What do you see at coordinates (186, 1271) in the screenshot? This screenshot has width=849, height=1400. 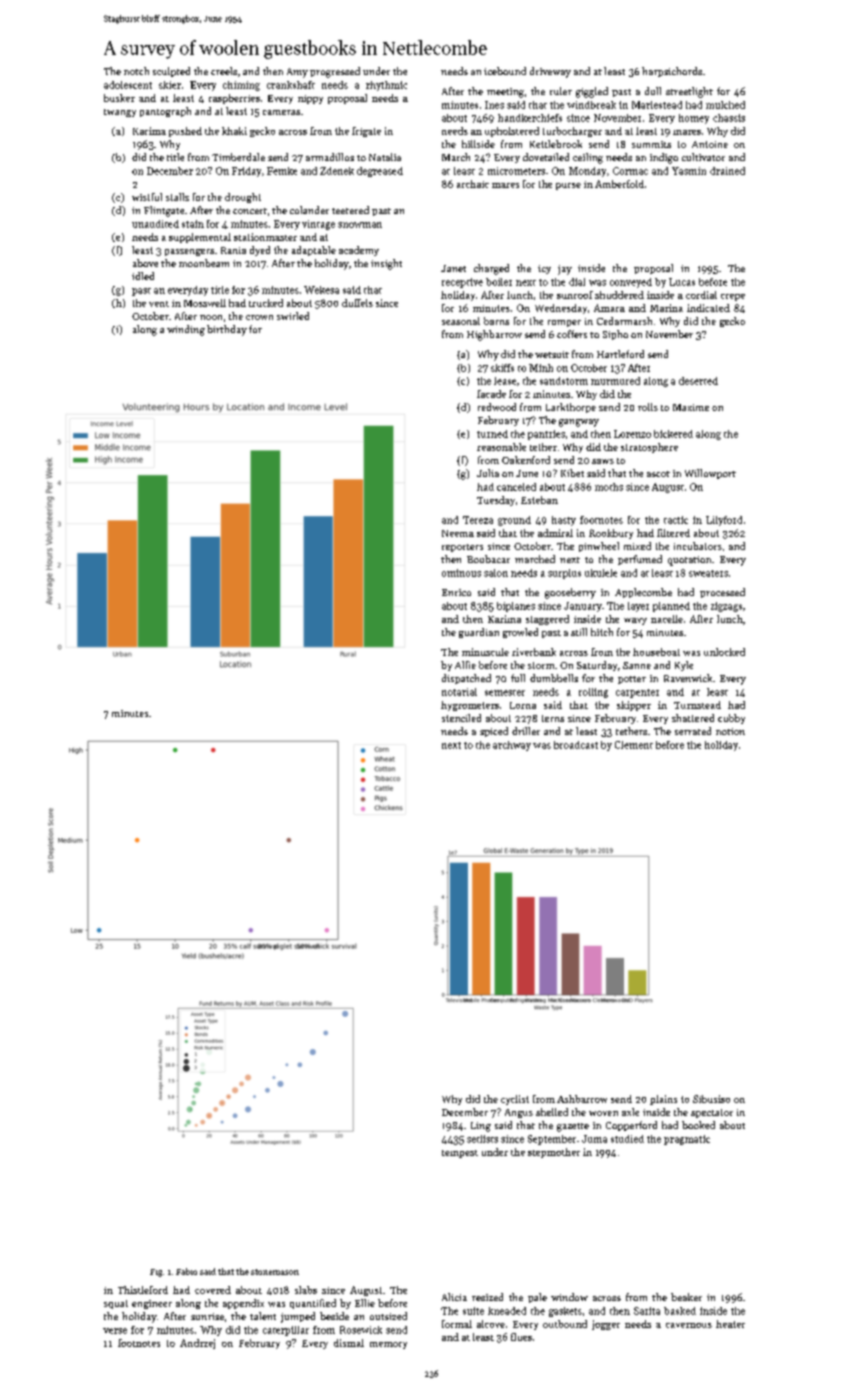 I see `Fabio` at bounding box center [186, 1271].
